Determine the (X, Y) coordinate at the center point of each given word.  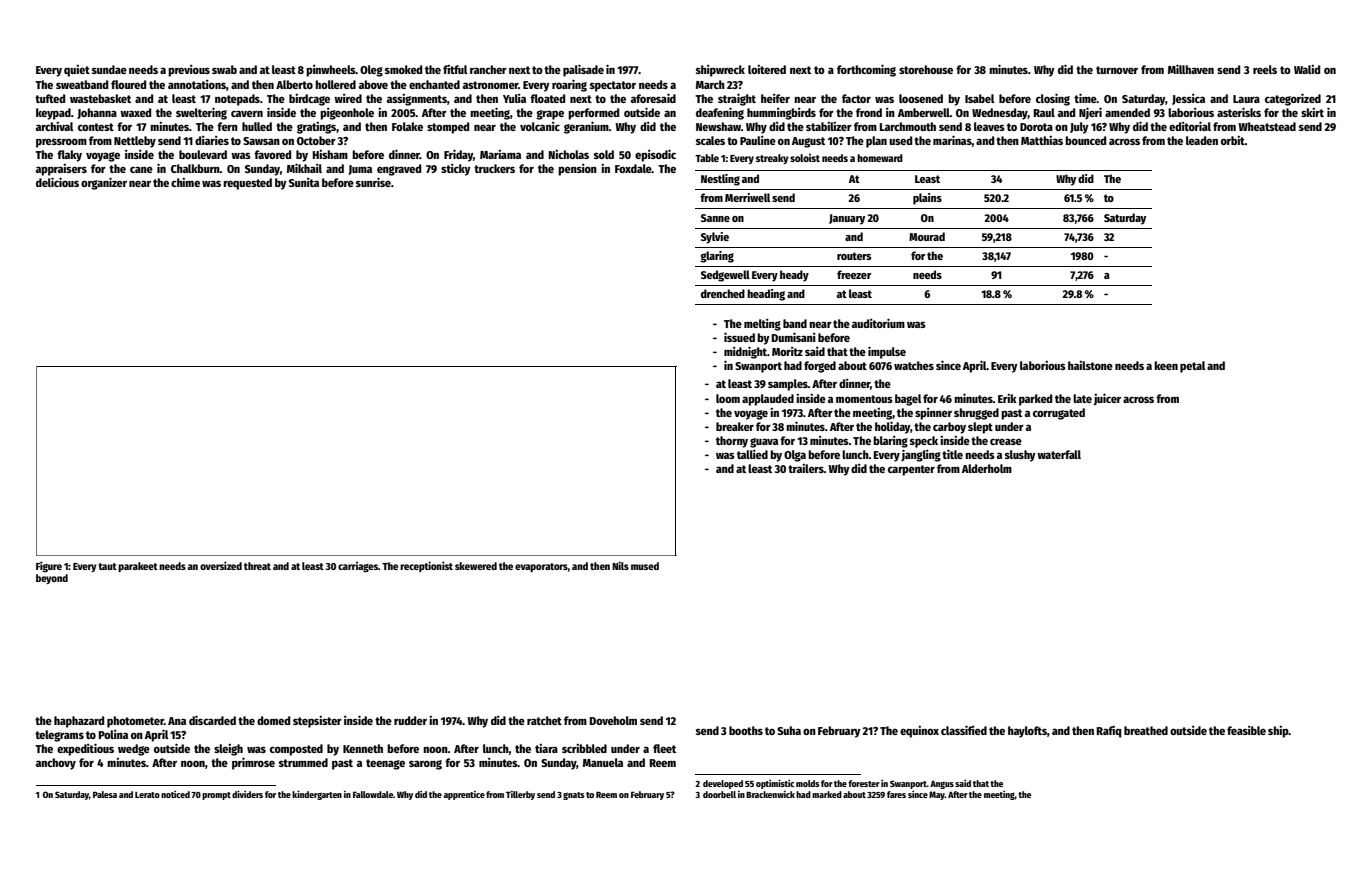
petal (1192, 367)
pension (577, 170)
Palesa (105, 794)
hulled (257, 126)
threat (257, 566)
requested (247, 184)
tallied (752, 454)
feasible (1246, 730)
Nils (620, 565)
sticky (456, 170)
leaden (1202, 140)
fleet (664, 748)
